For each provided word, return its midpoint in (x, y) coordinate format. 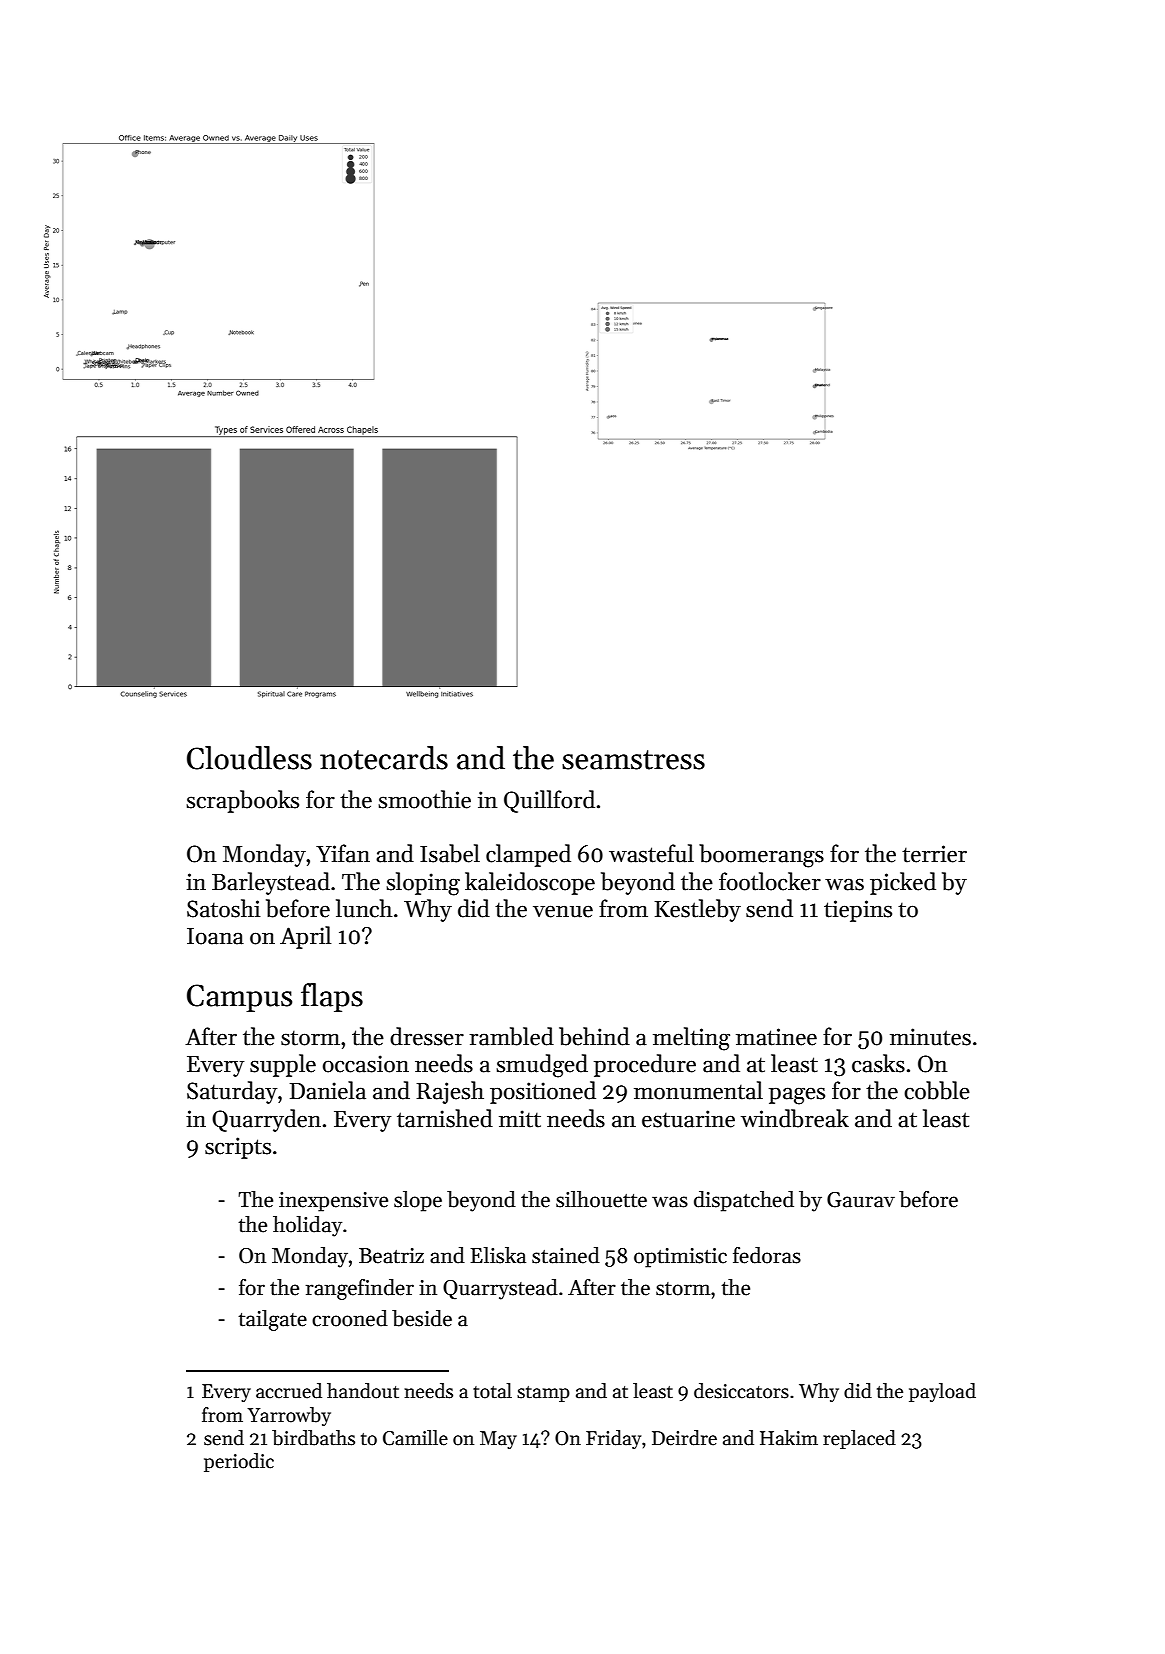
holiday (307, 1226)
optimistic (680, 1258)
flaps (332, 997)
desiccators (741, 1391)
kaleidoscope (530, 883)
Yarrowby (289, 1416)
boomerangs (761, 856)
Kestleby (697, 910)
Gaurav (861, 1200)
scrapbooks (242, 801)
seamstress (633, 760)
